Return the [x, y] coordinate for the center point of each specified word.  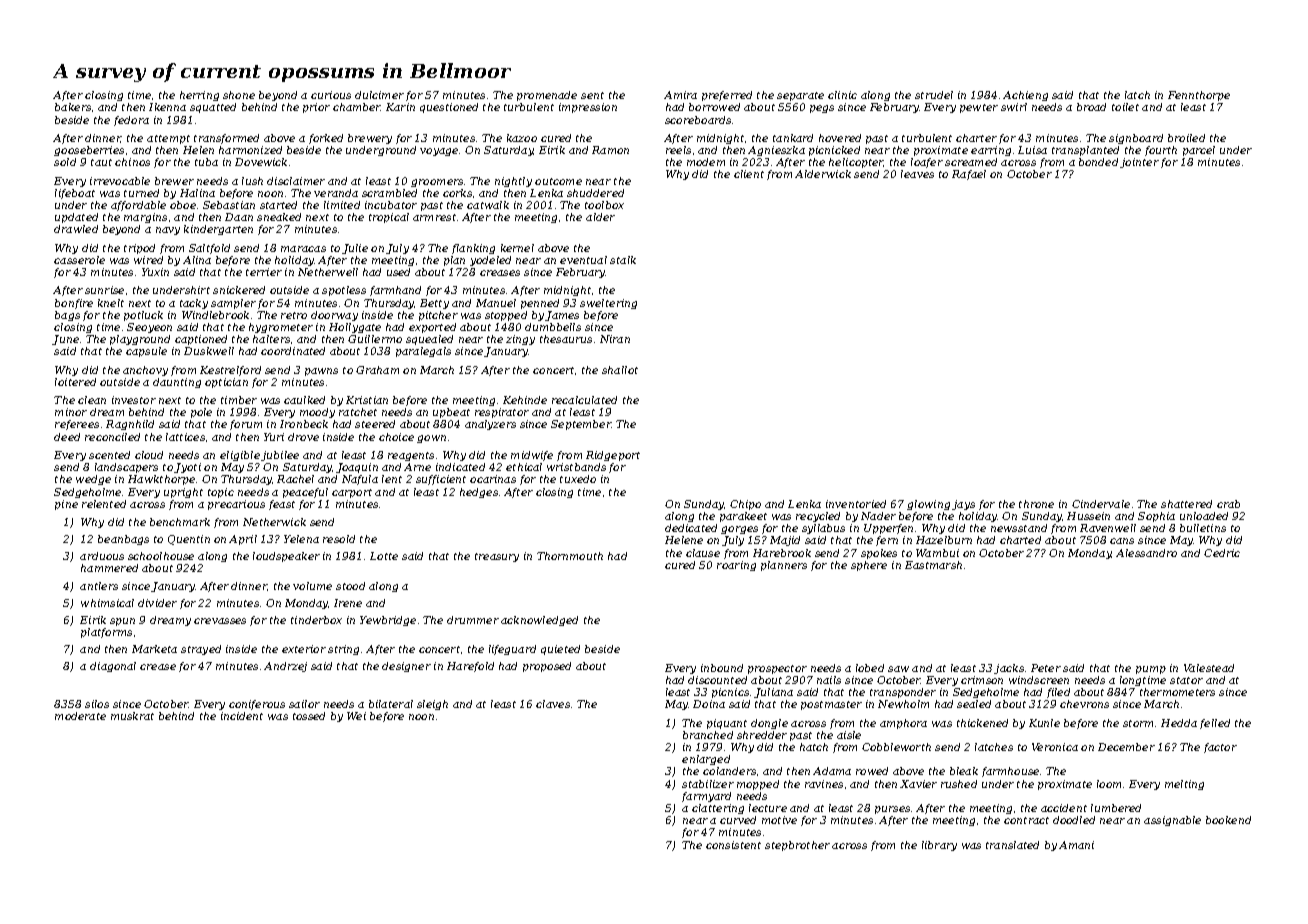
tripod [139, 249]
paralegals [423, 352]
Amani [1076, 845]
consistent [733, 845]
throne [1036, 504]
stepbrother [797, 846]
